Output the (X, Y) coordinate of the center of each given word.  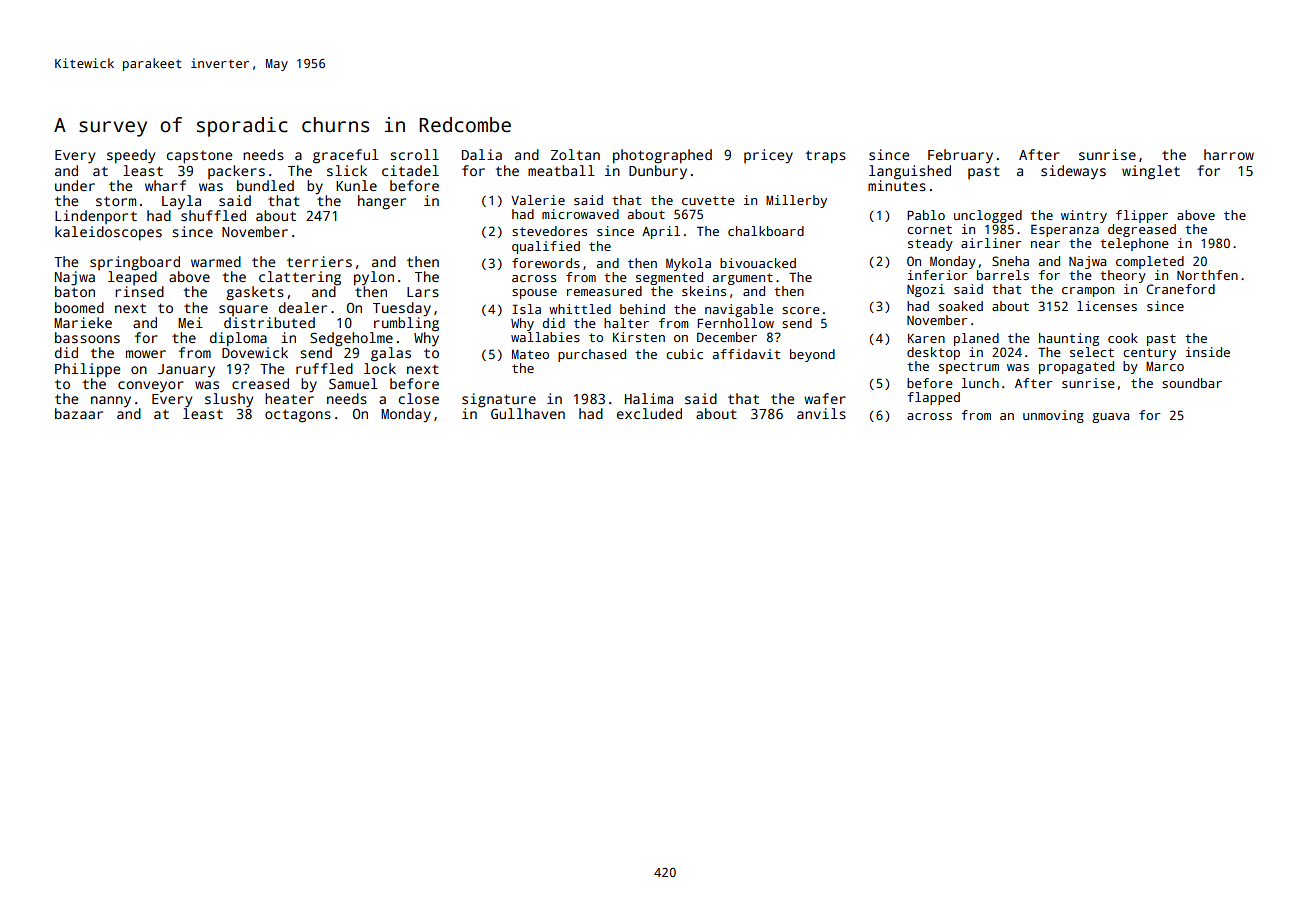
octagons (298, 416)
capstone (199, 157)
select (1092, 352)
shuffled (213, 215)
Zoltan (575, 154)
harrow (1229, 154)
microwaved (580, 214)
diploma (238, 339)
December (727, 337)
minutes (897, 185)
